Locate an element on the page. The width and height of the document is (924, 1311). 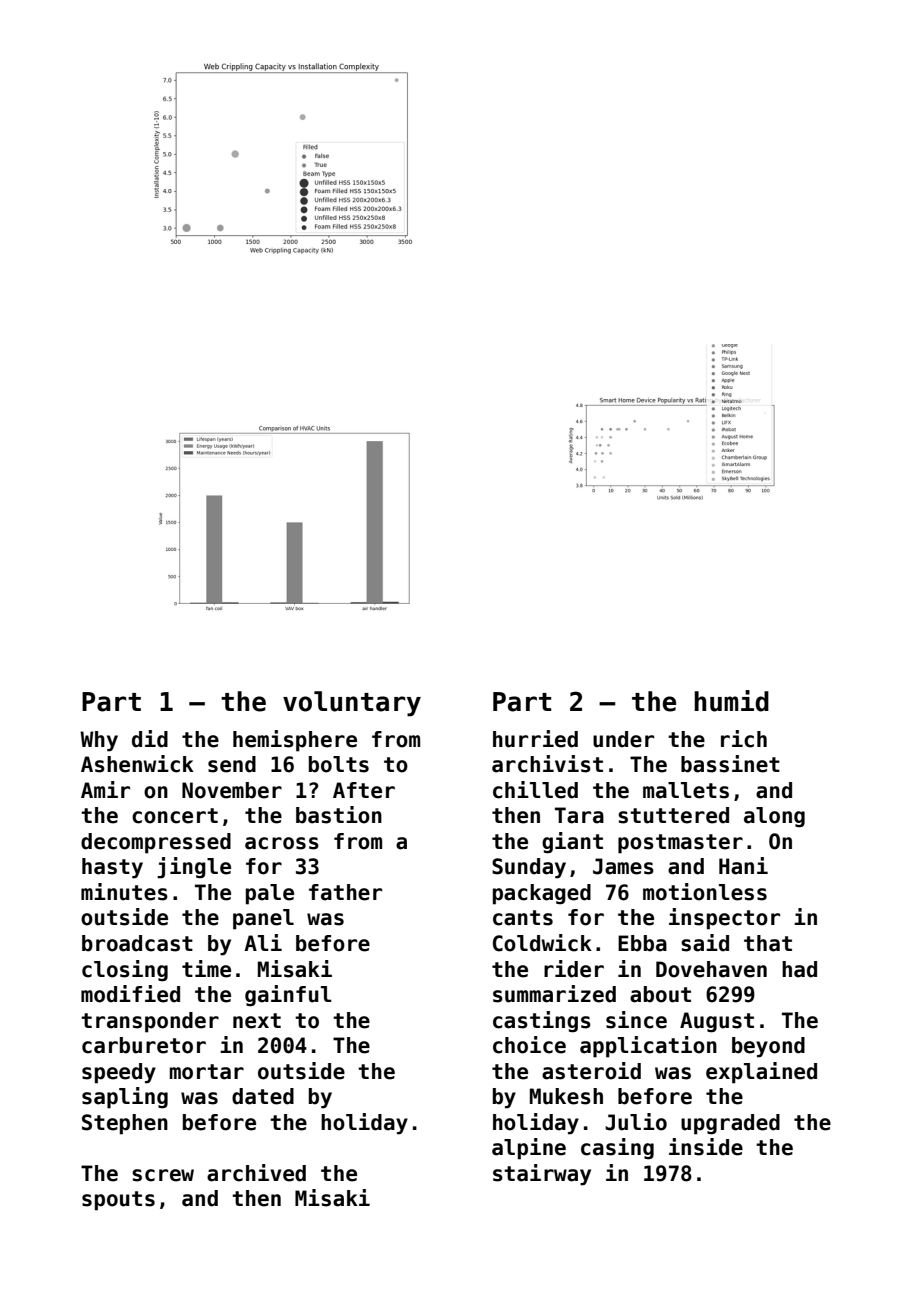
bastion is located at coordinates (339, 815).
